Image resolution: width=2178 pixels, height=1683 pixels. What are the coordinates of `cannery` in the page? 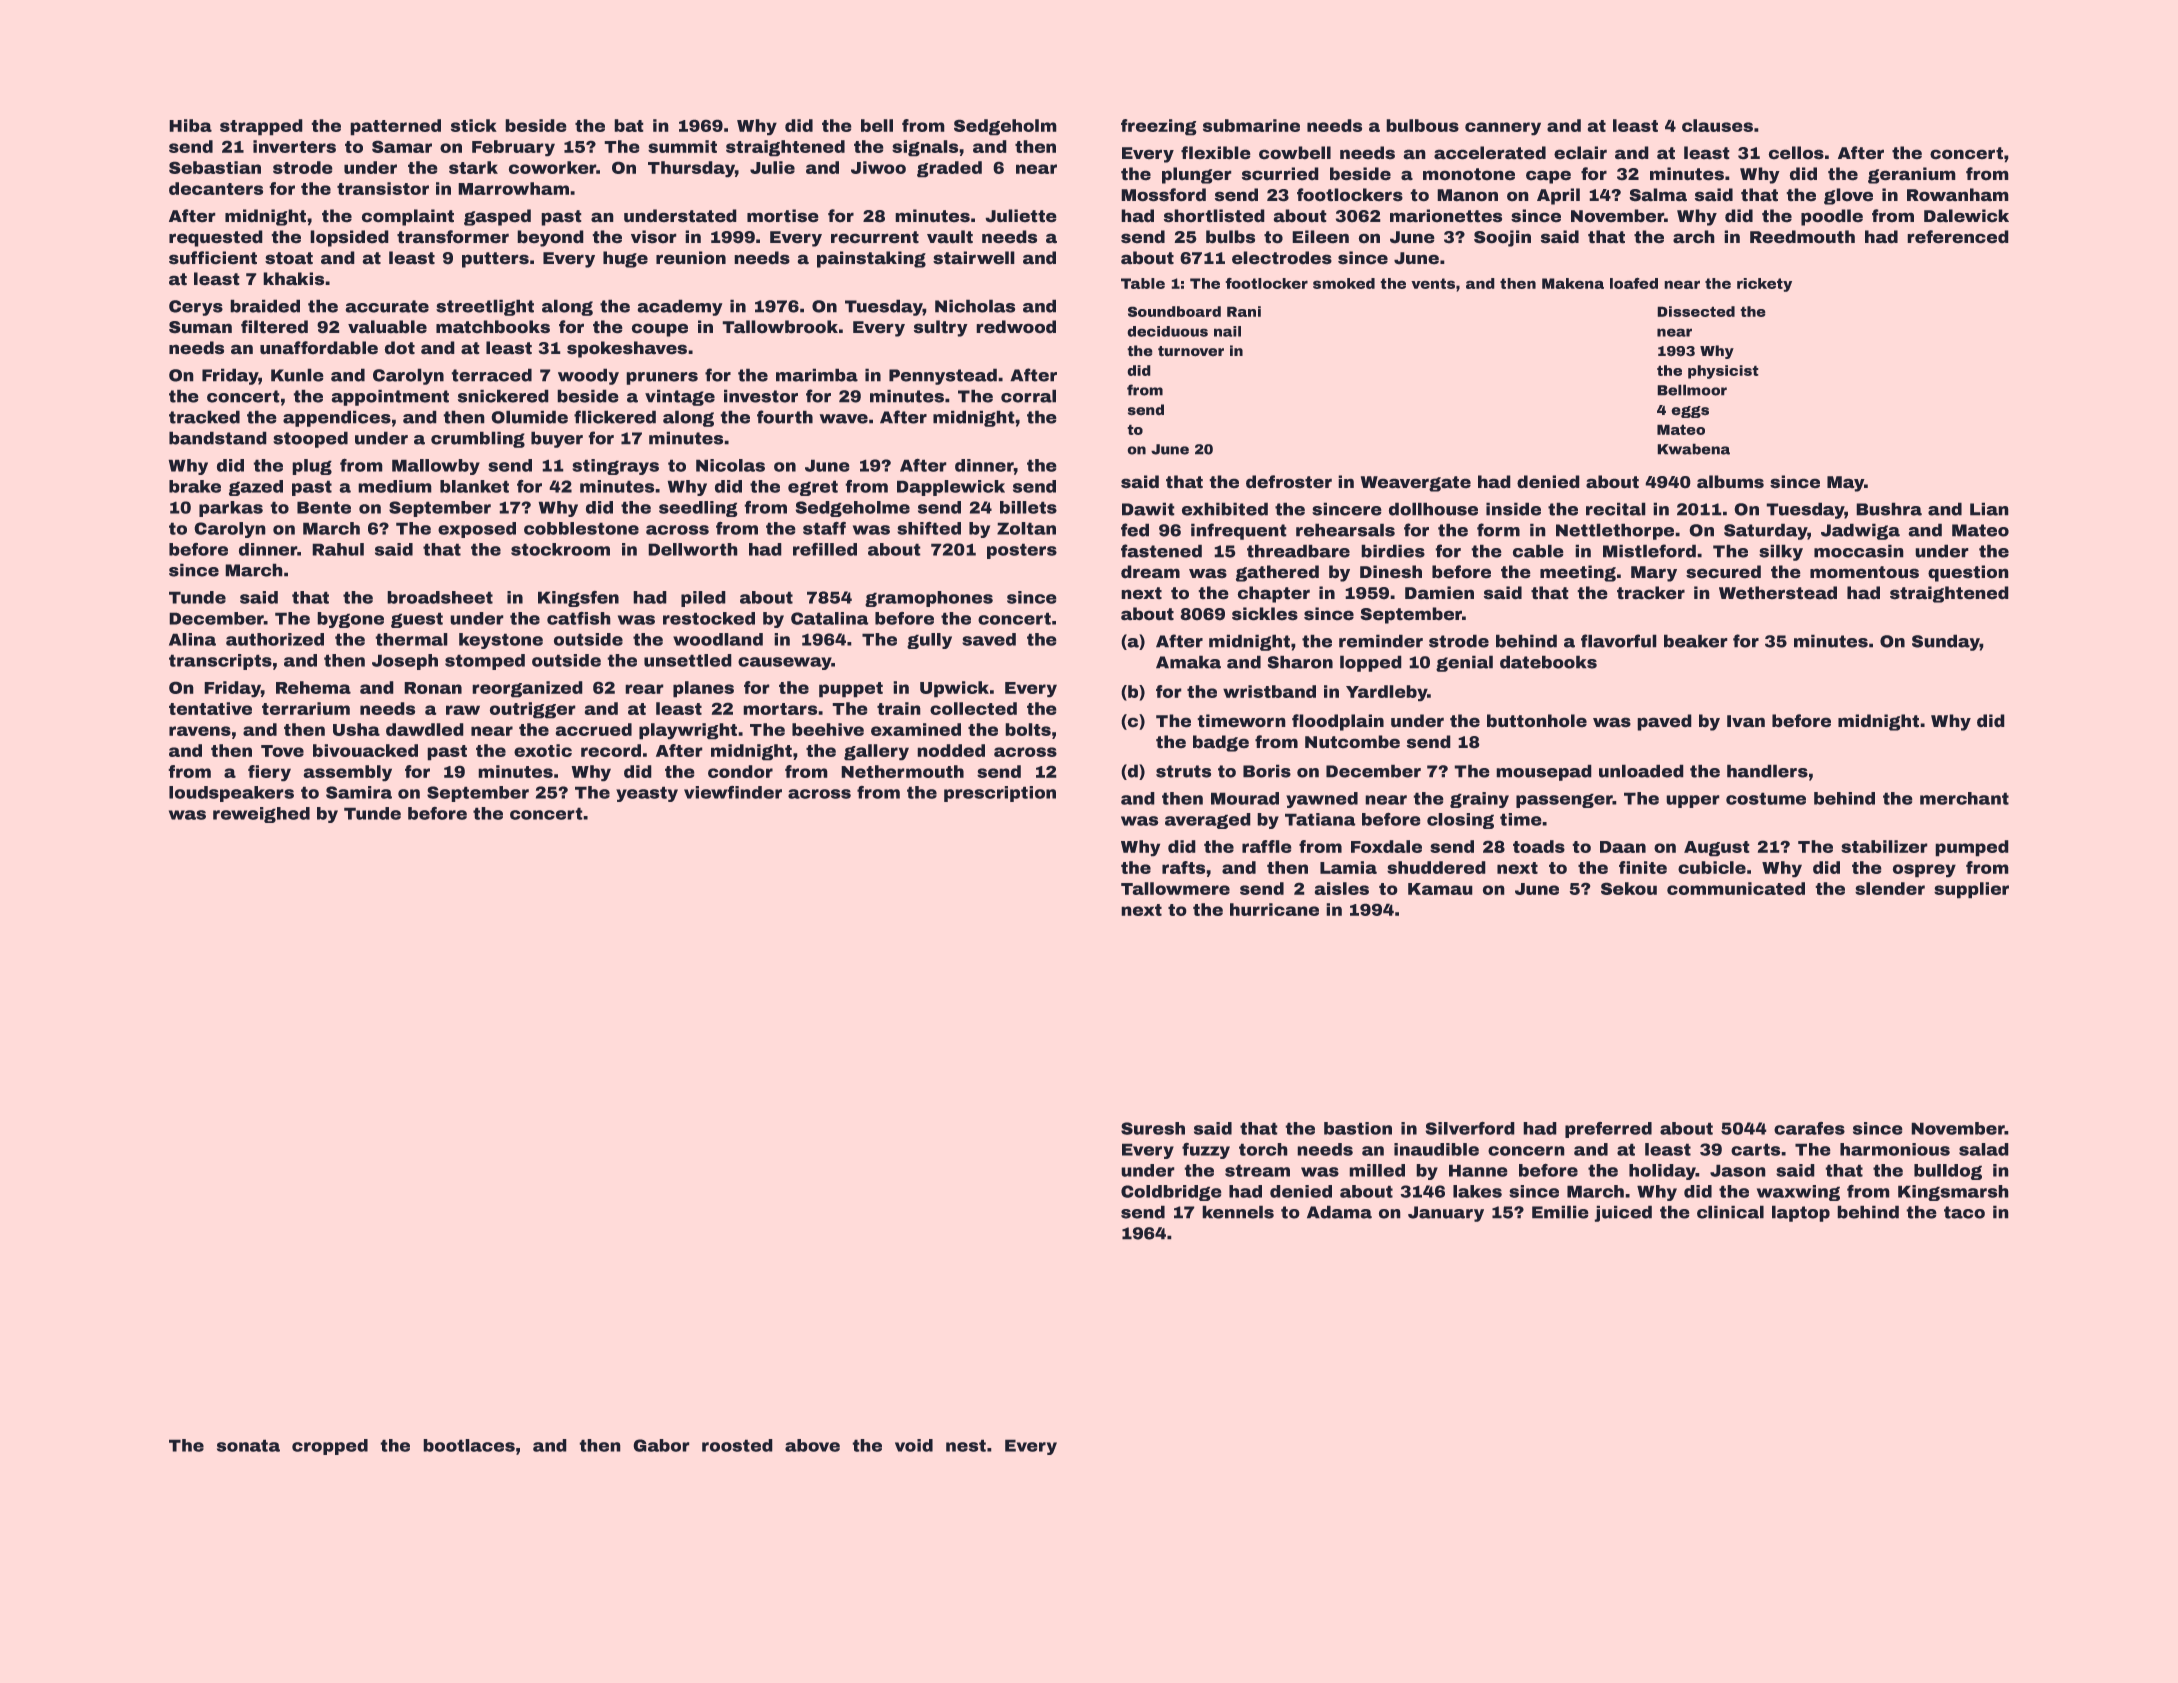 It's located at (1503, 129).
